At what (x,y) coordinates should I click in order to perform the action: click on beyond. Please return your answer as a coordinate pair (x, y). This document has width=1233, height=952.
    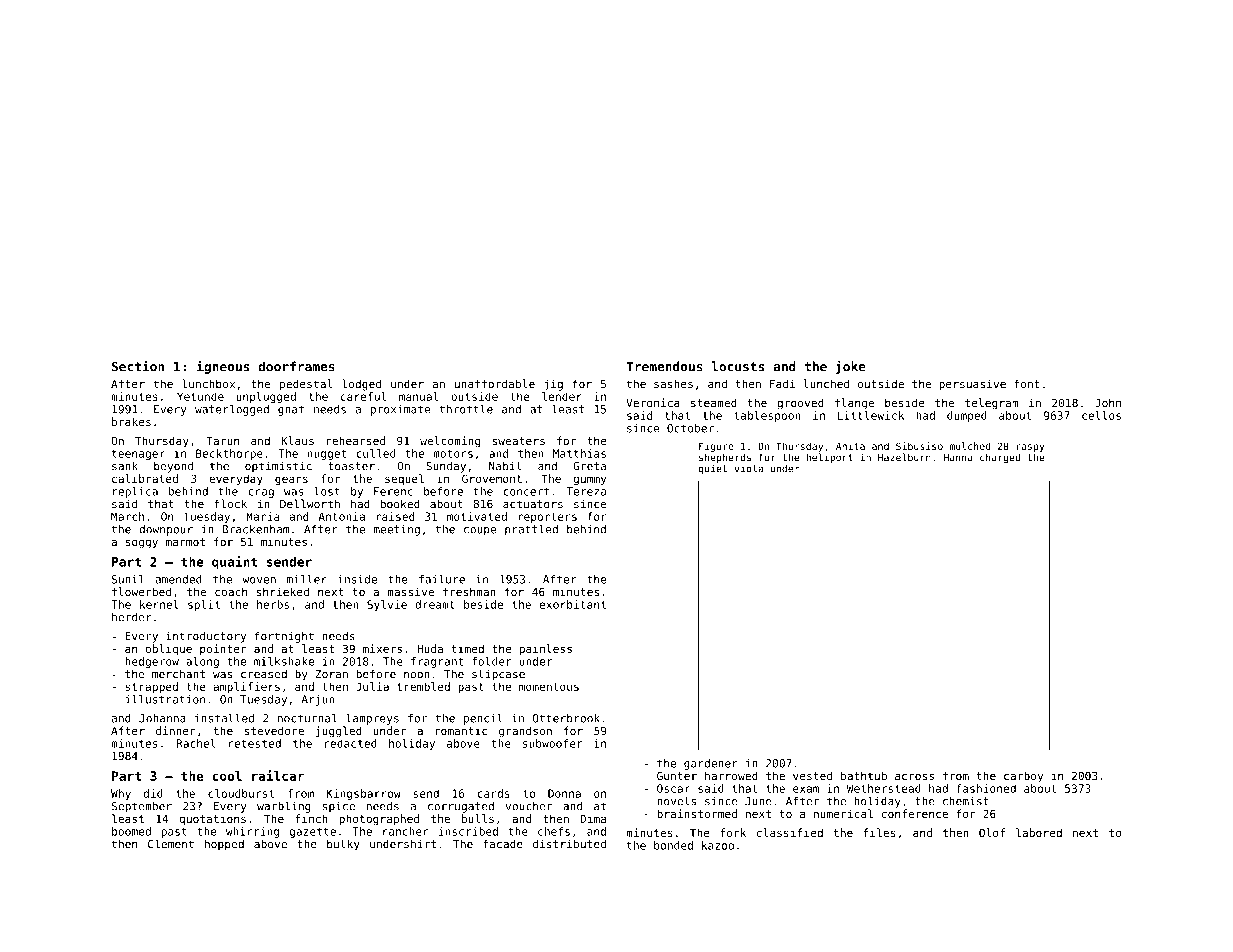
    Looking at the image, I should click on (173, 467).
